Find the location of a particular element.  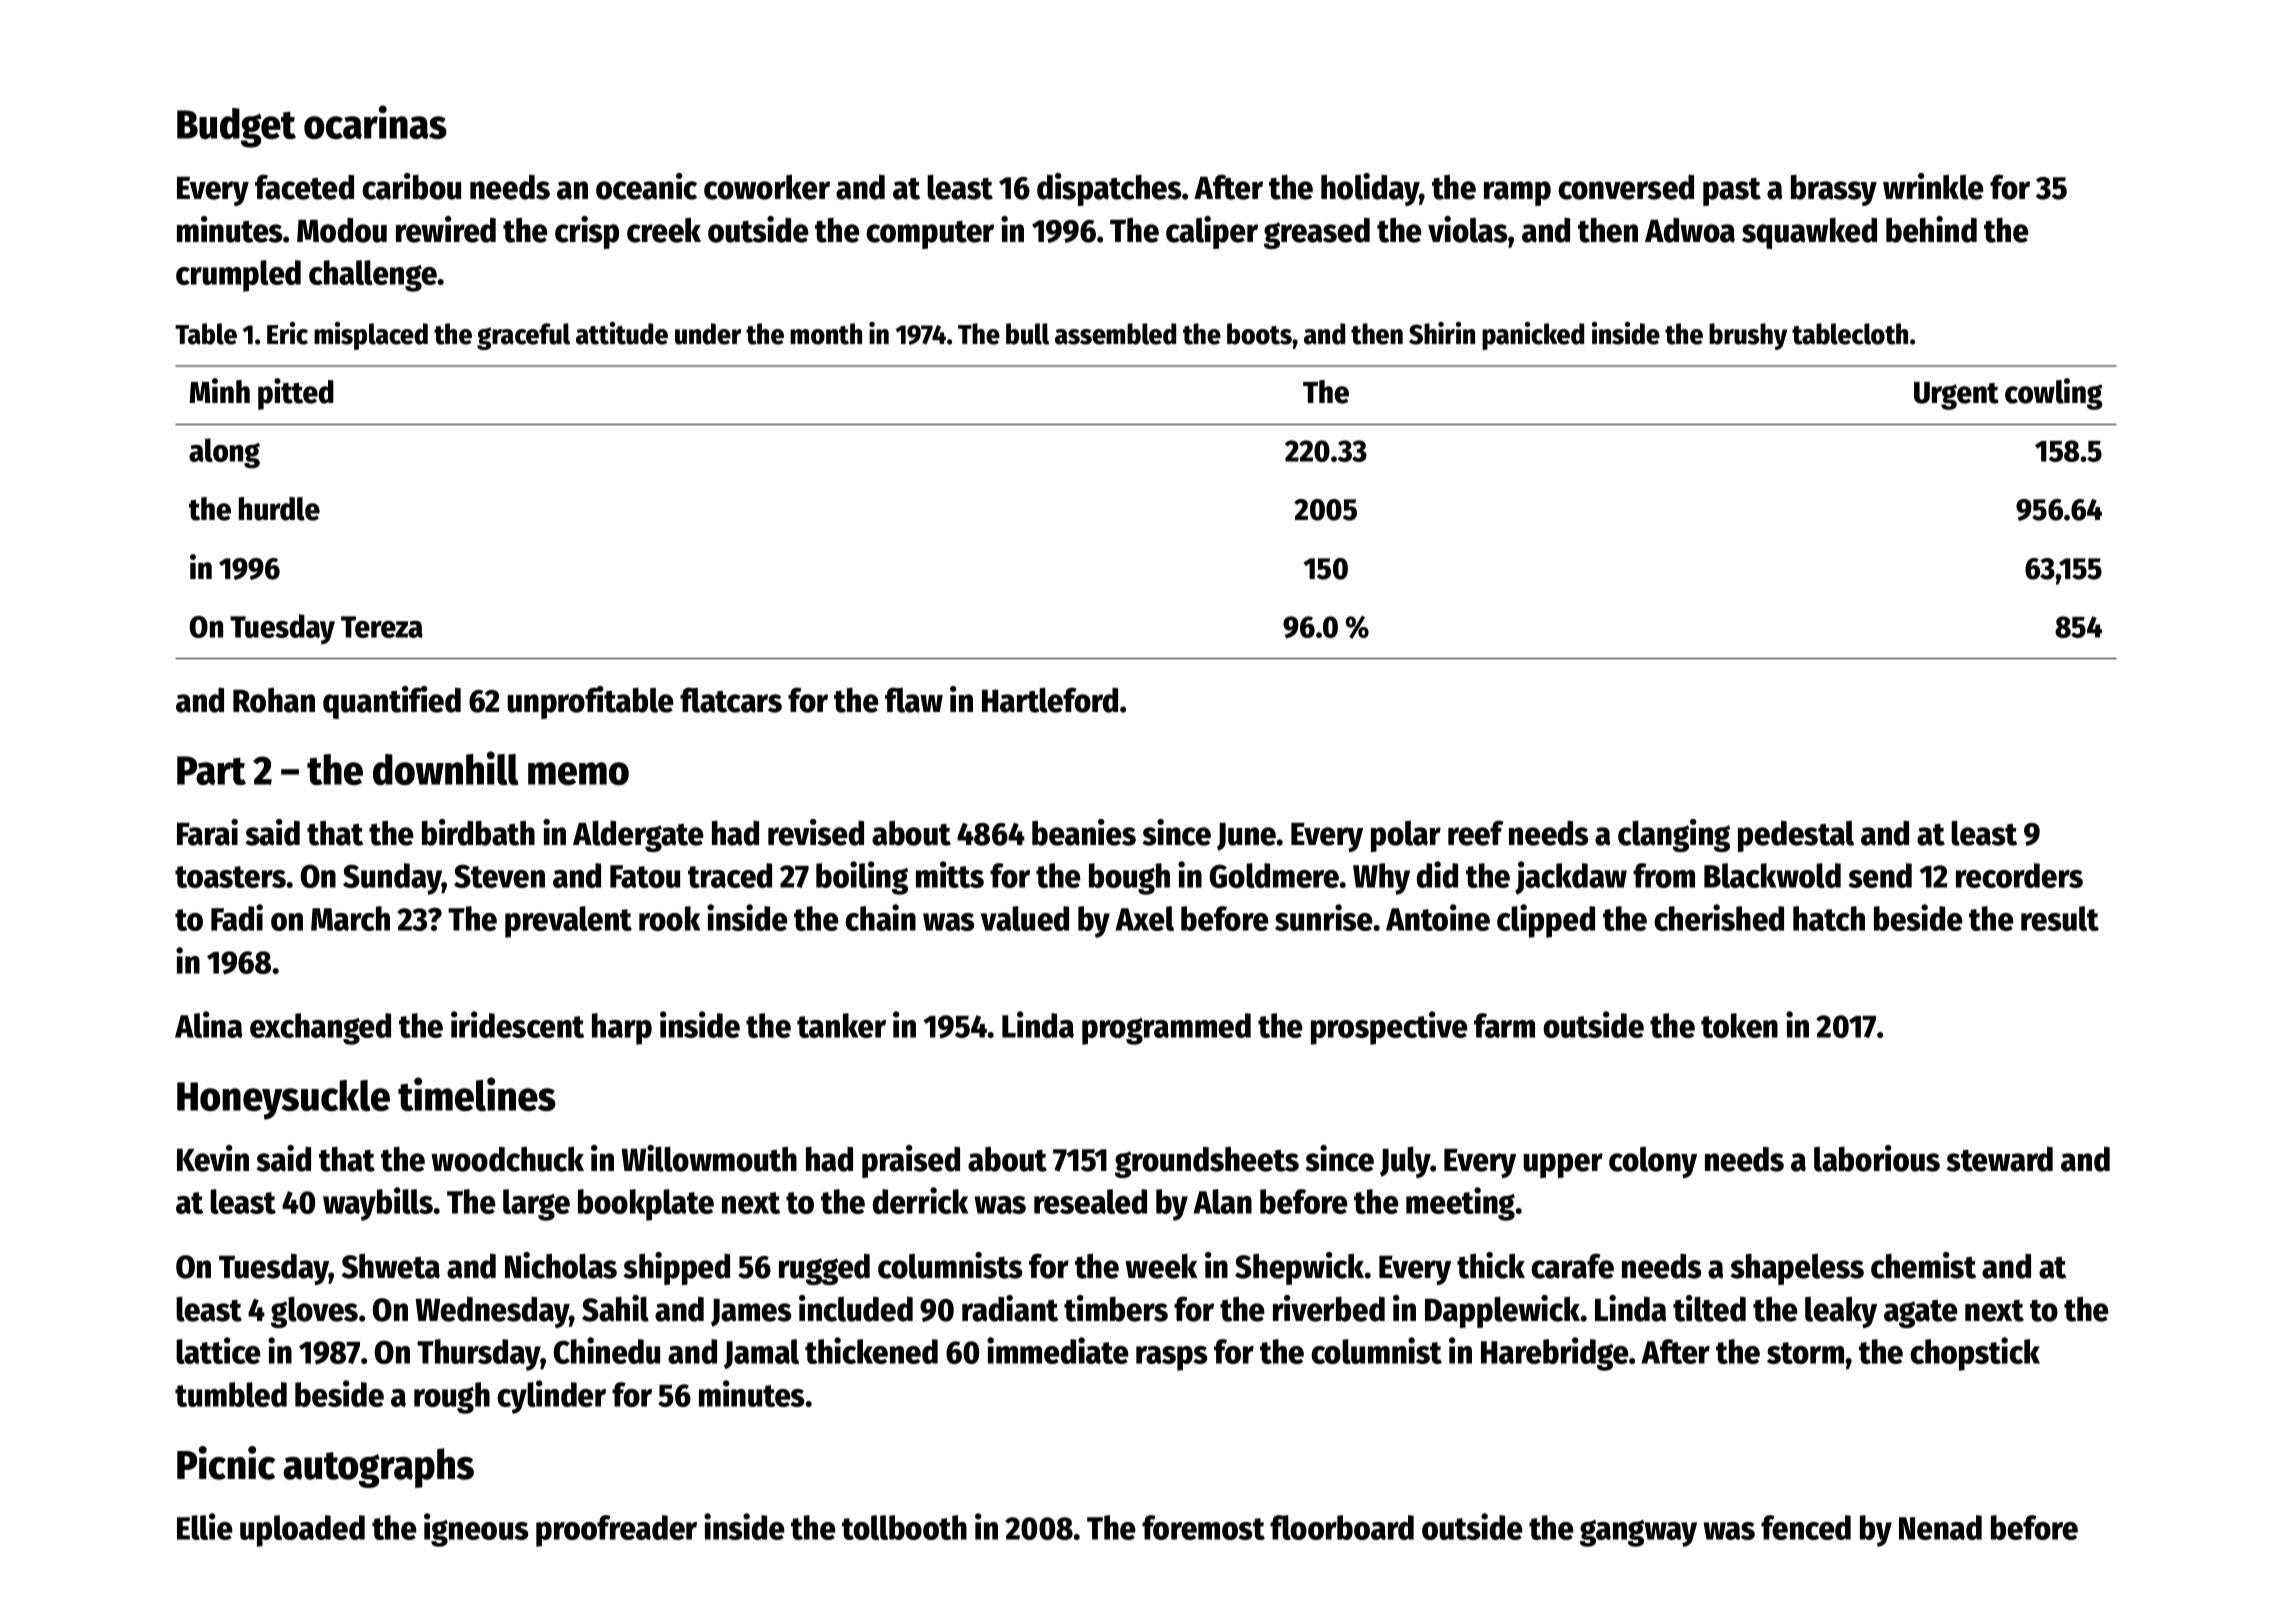

boots is located at coordinates (1259, 334).
